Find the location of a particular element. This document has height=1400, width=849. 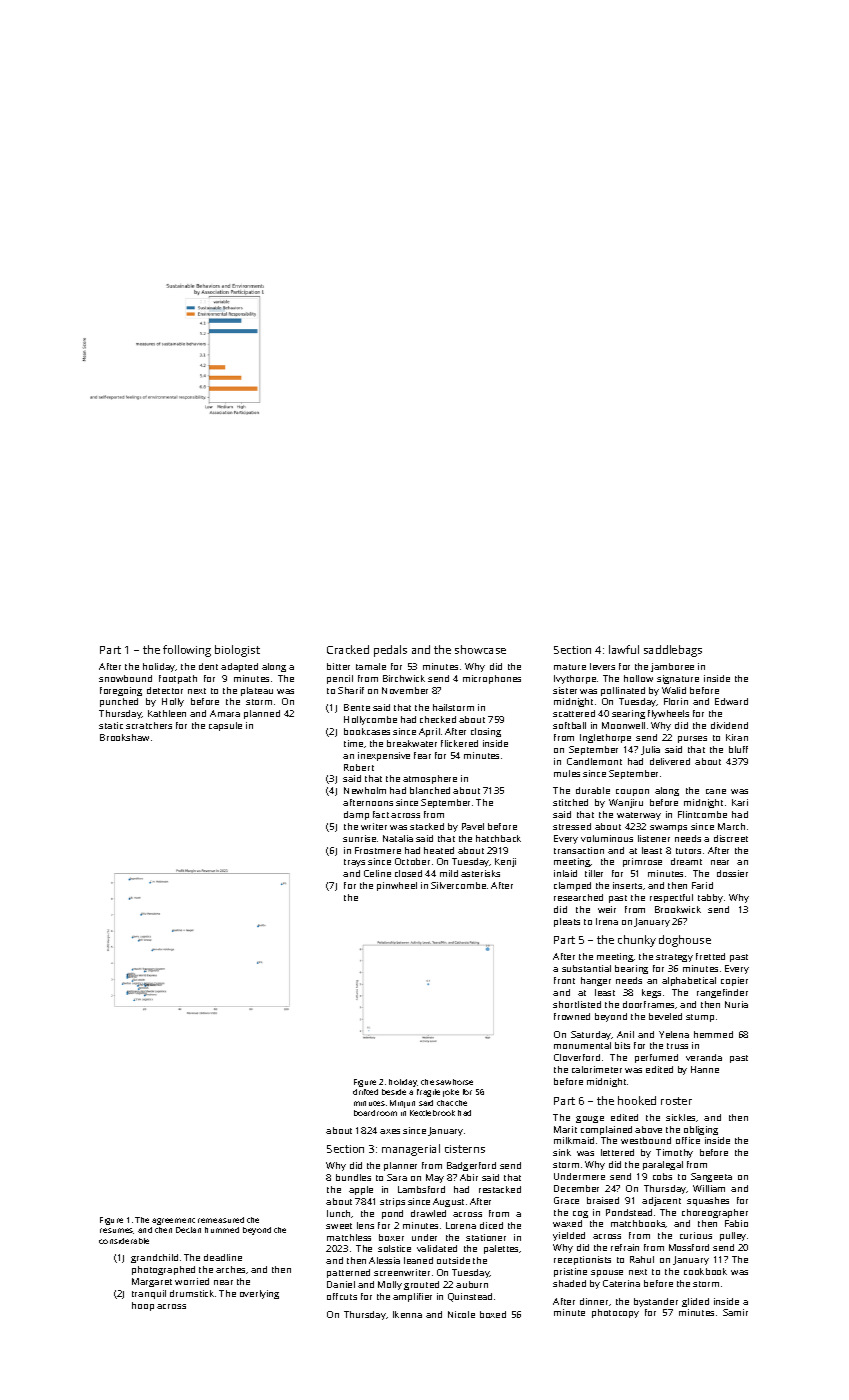

doghouse is located at coordinates (685, 941).
